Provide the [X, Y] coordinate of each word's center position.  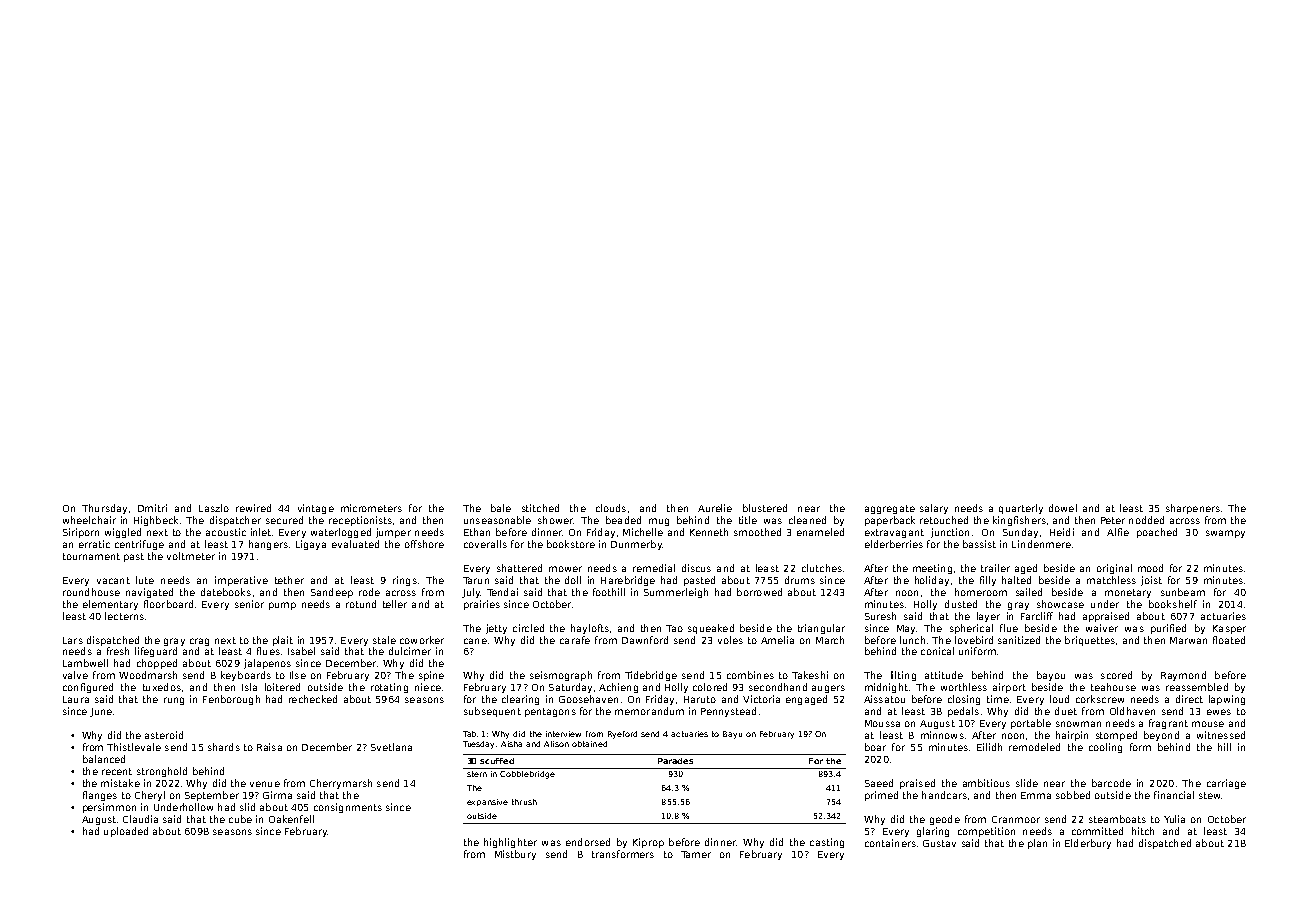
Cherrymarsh [341, 784]
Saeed [879, 783]
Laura [76, 699]
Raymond [1183, 676]
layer [988, 617]
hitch [1143, 831]
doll [573, 580]
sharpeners [1193, 509]
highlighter [510, 843]
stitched [540, 508]
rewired [253, 508]
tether [289, 580]
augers [828, 689]
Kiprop [648, 843]
